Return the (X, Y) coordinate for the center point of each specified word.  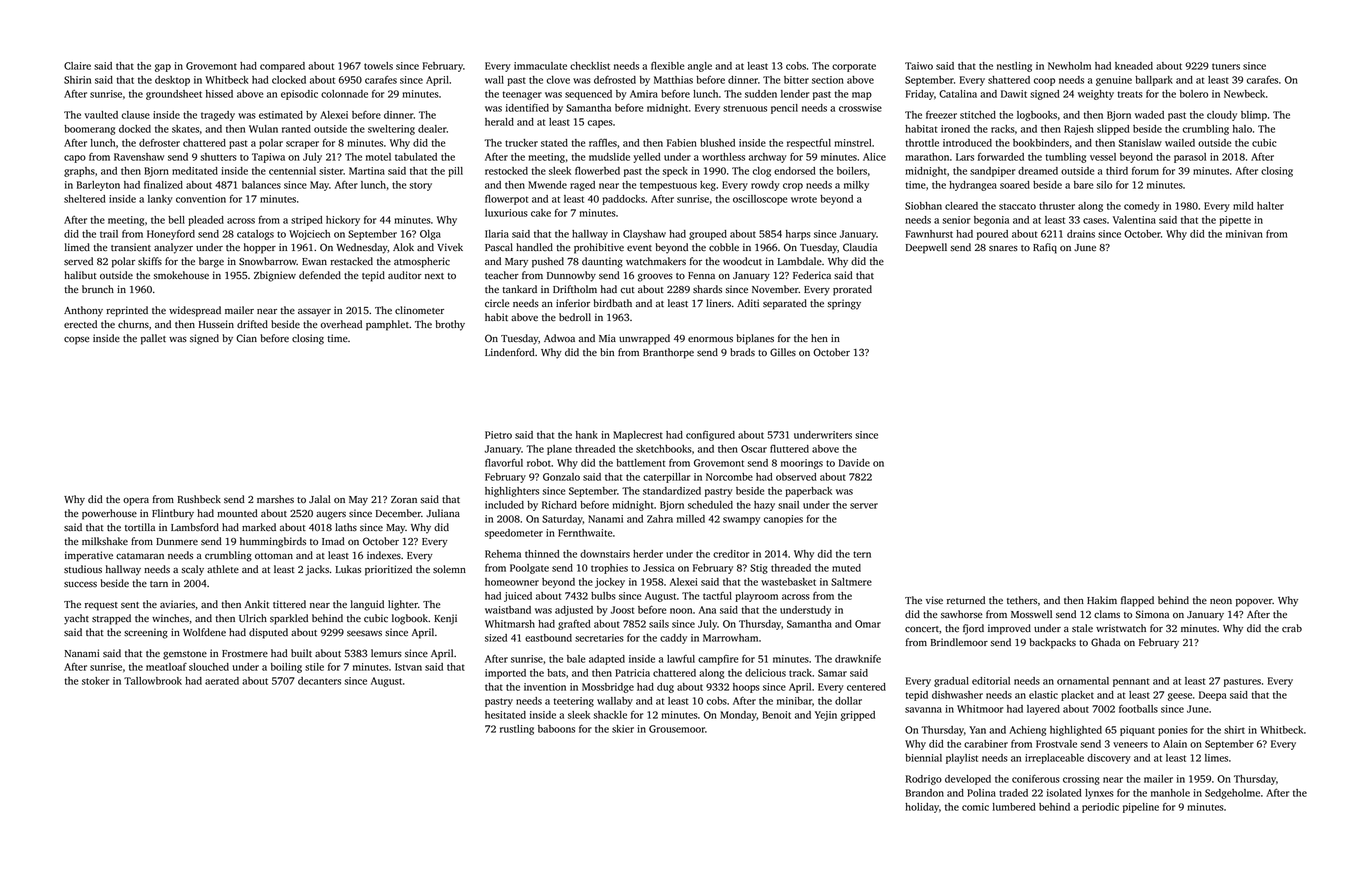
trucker (521, 143)
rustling (517, 730)
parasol (1190, 158)
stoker (95, 681)
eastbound (548, 638)
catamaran (140, 556)
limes (1216, 758)
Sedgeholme (1232, 794)
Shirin (77, 80)
